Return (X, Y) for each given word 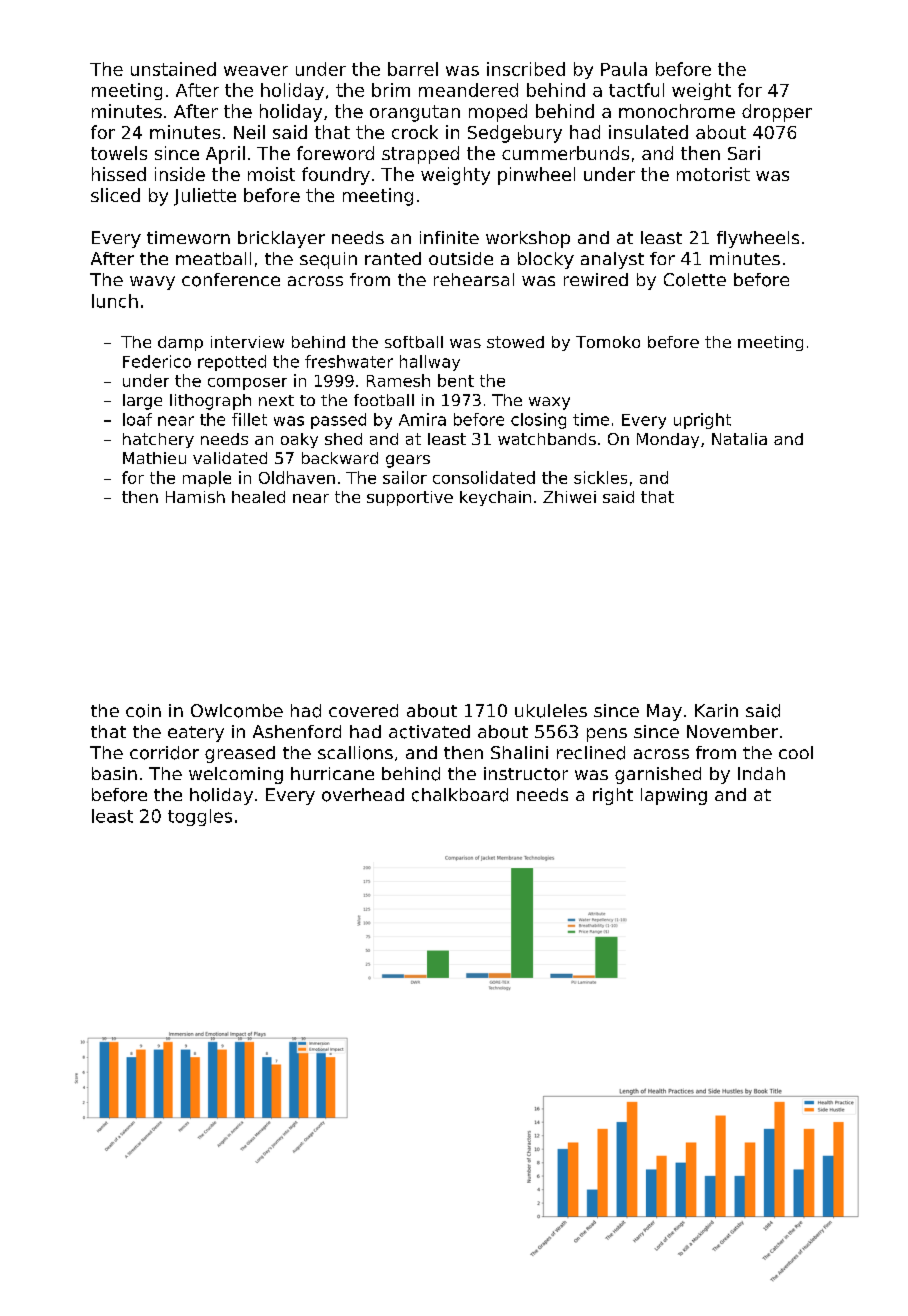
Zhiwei (569, 497)
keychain (495, 498)
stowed (515, 342)
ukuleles (551, 711)
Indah (761, 773)
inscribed (526, 69)
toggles (200, 817)
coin (143, 711)
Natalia (739, 439)
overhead (363, 795)
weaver (256, 71)
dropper (777, 113)
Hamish (195, 497)
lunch (115, 301)
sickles (600, 477)
